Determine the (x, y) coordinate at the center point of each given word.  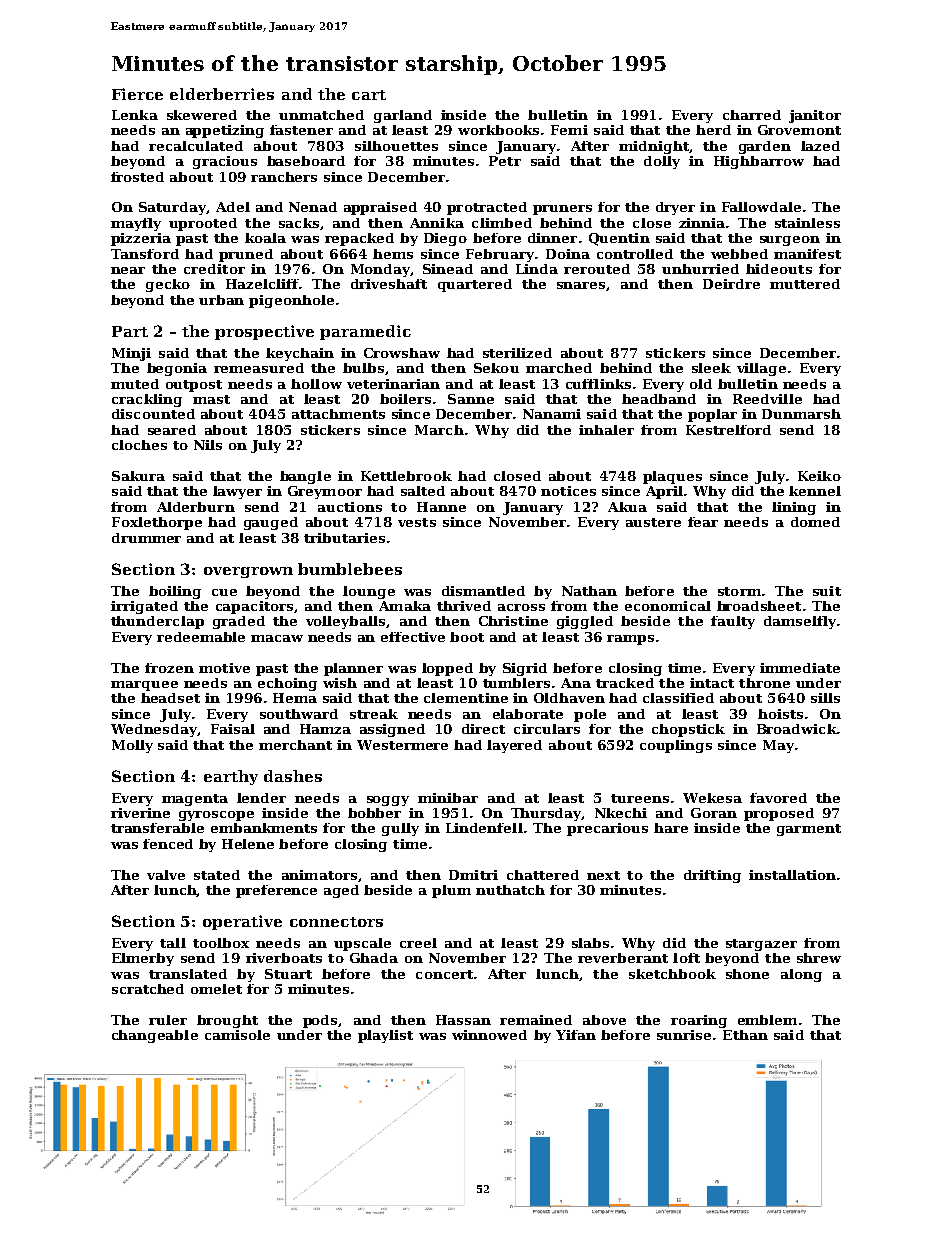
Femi (569, 130)
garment (809, 830)
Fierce (137, 94)
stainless (807, 223)
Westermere (402, 745)
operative (242, 922)
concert (444, 974)
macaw (277, 638)
